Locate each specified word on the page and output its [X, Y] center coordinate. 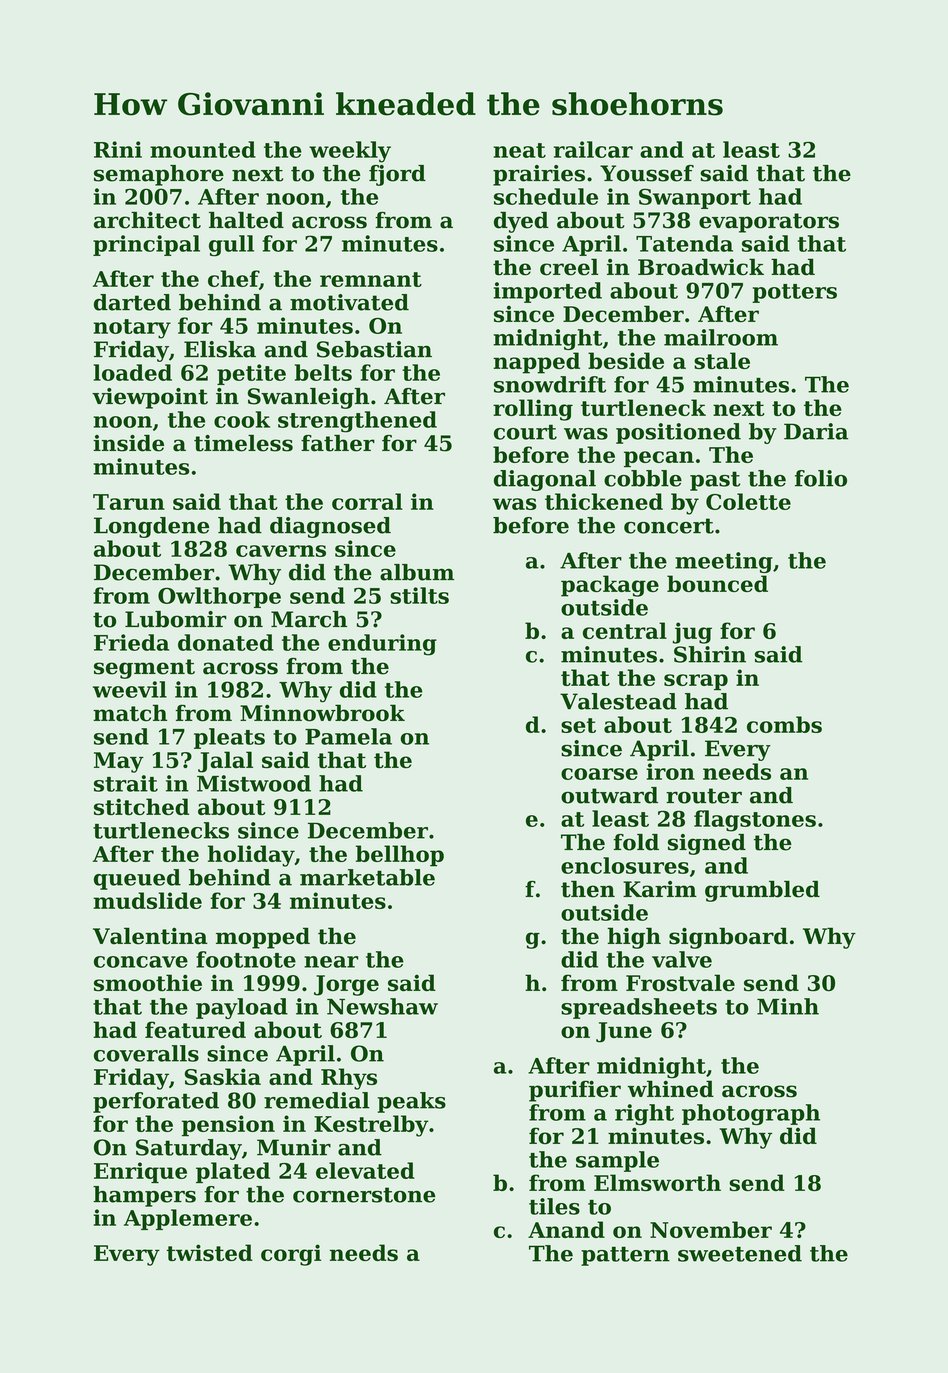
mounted [203, 149]
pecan [659, 459]
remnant [371, 279]
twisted [210, 1252]
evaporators [769, 223]
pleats [229, 738]
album [417, 572]
